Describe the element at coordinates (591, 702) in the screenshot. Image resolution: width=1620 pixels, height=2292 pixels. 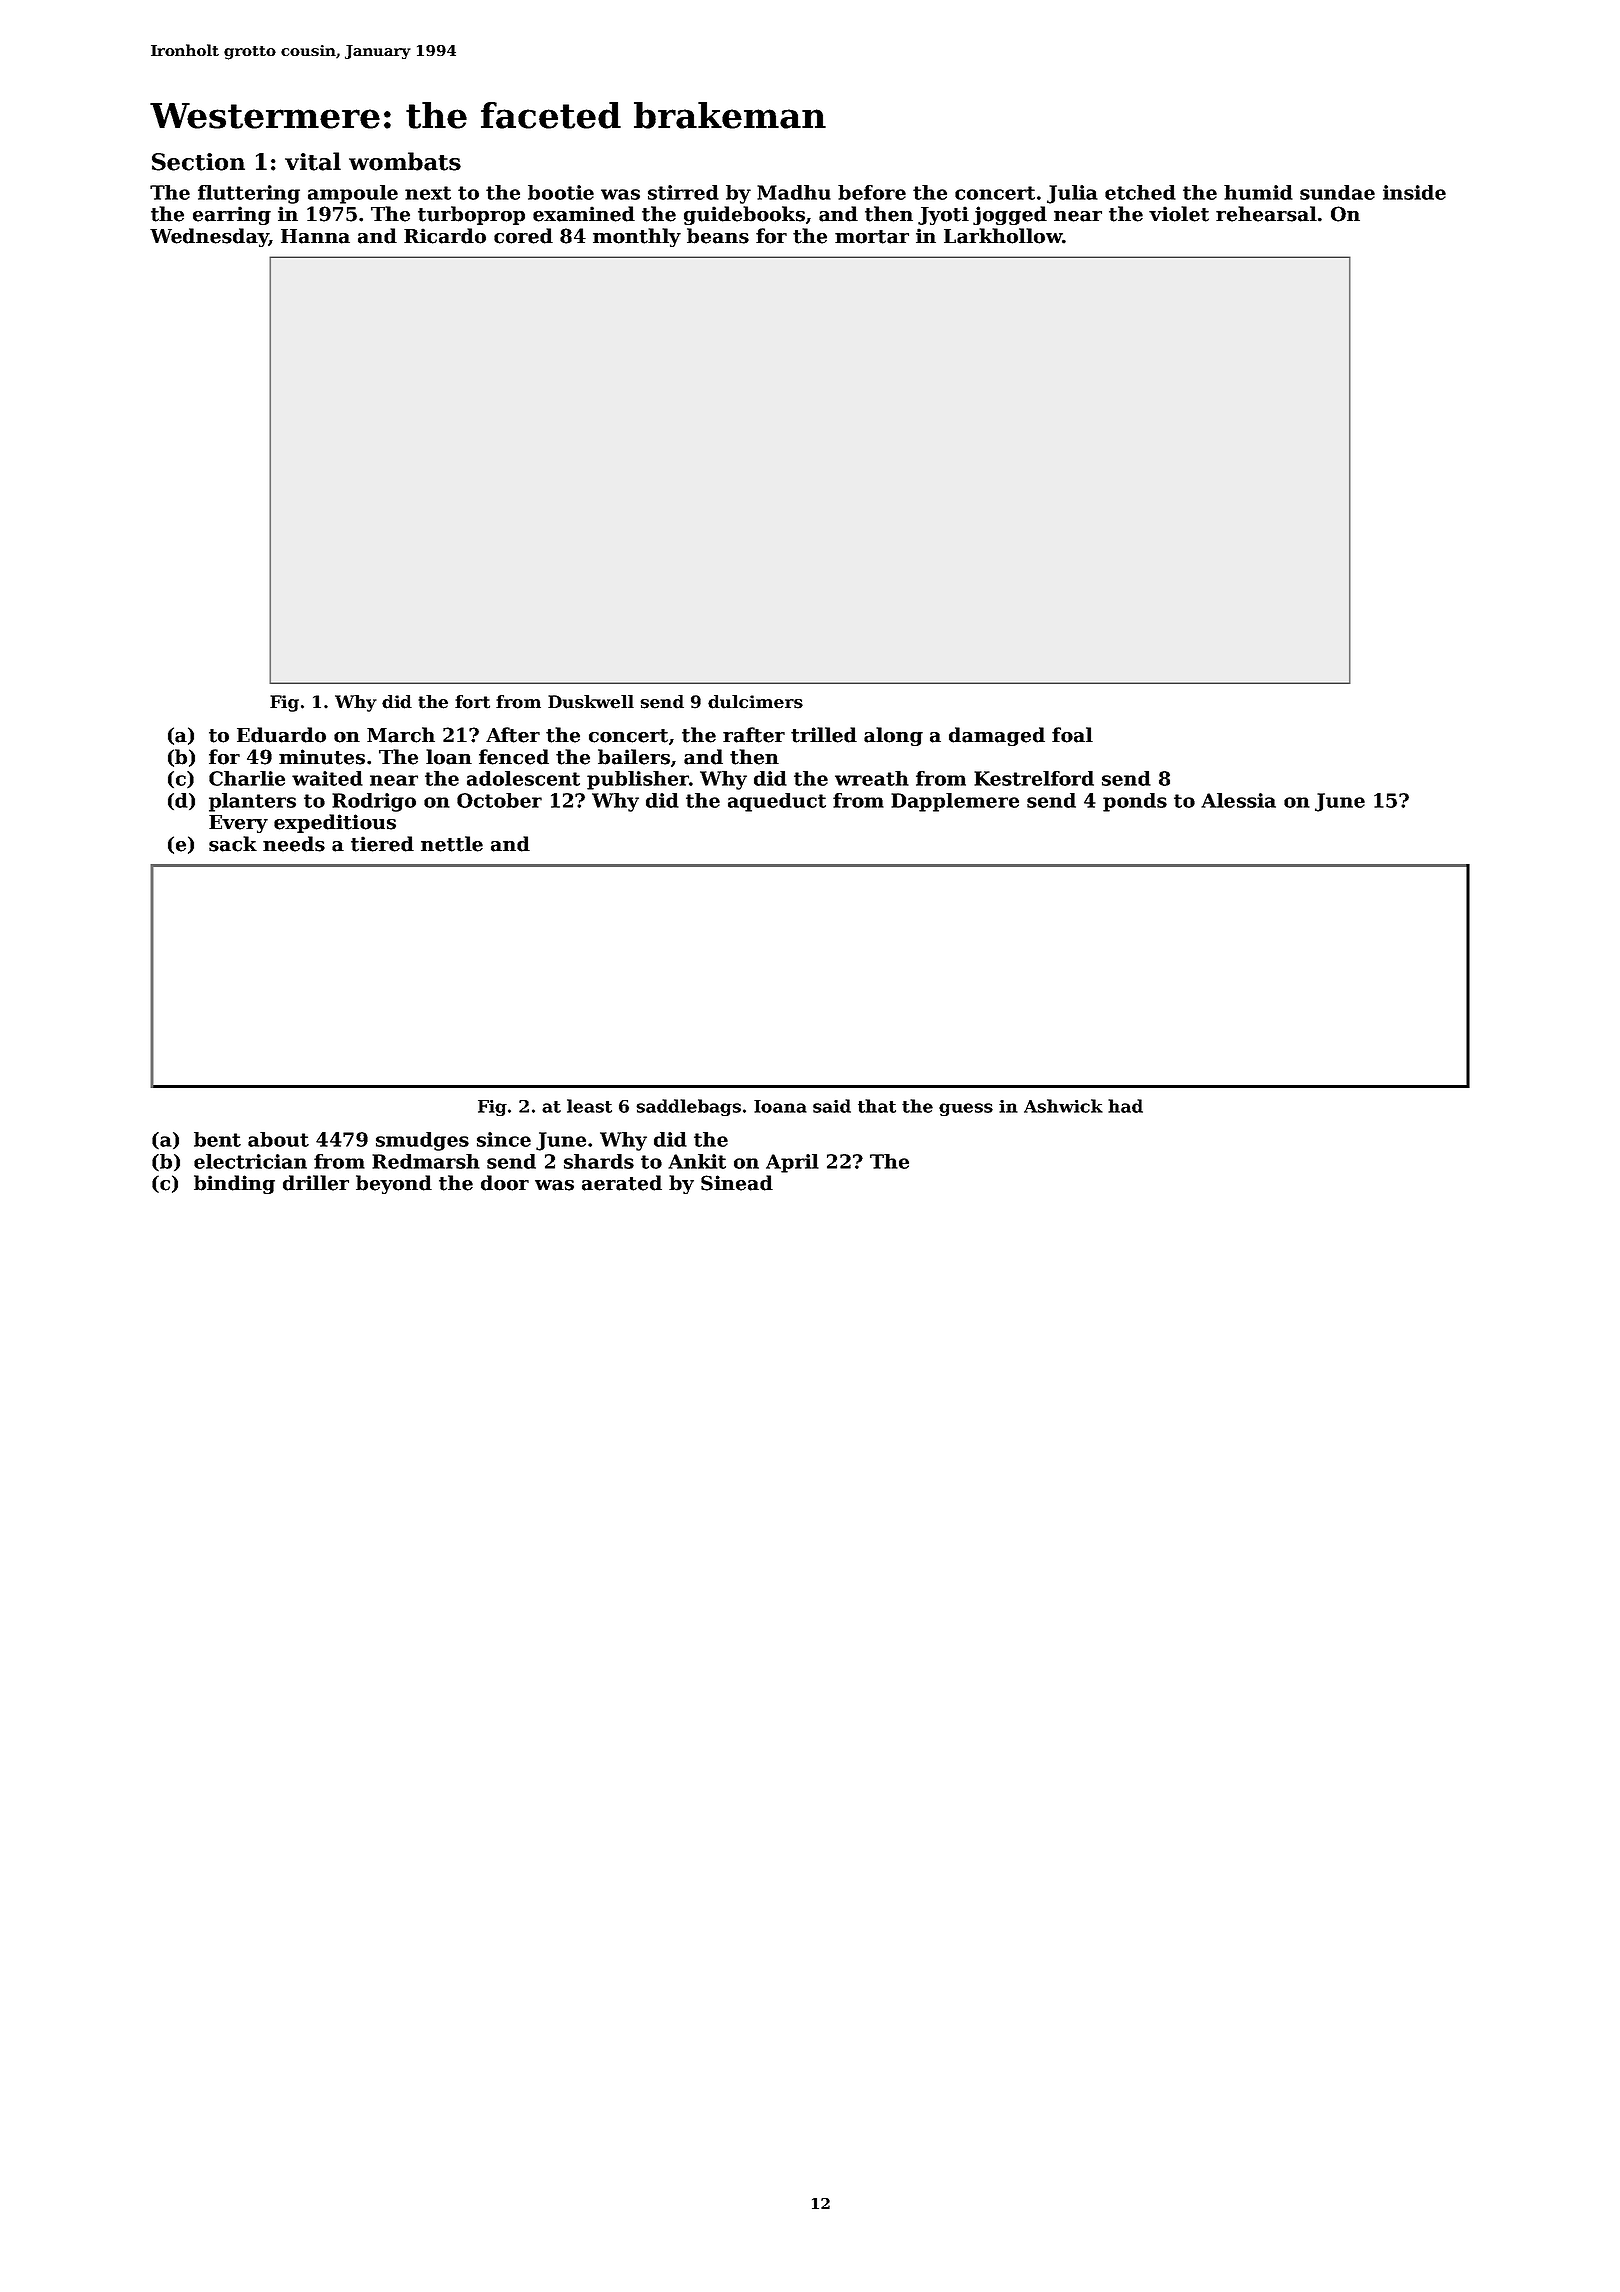
I see `Duskwell` at that location.
